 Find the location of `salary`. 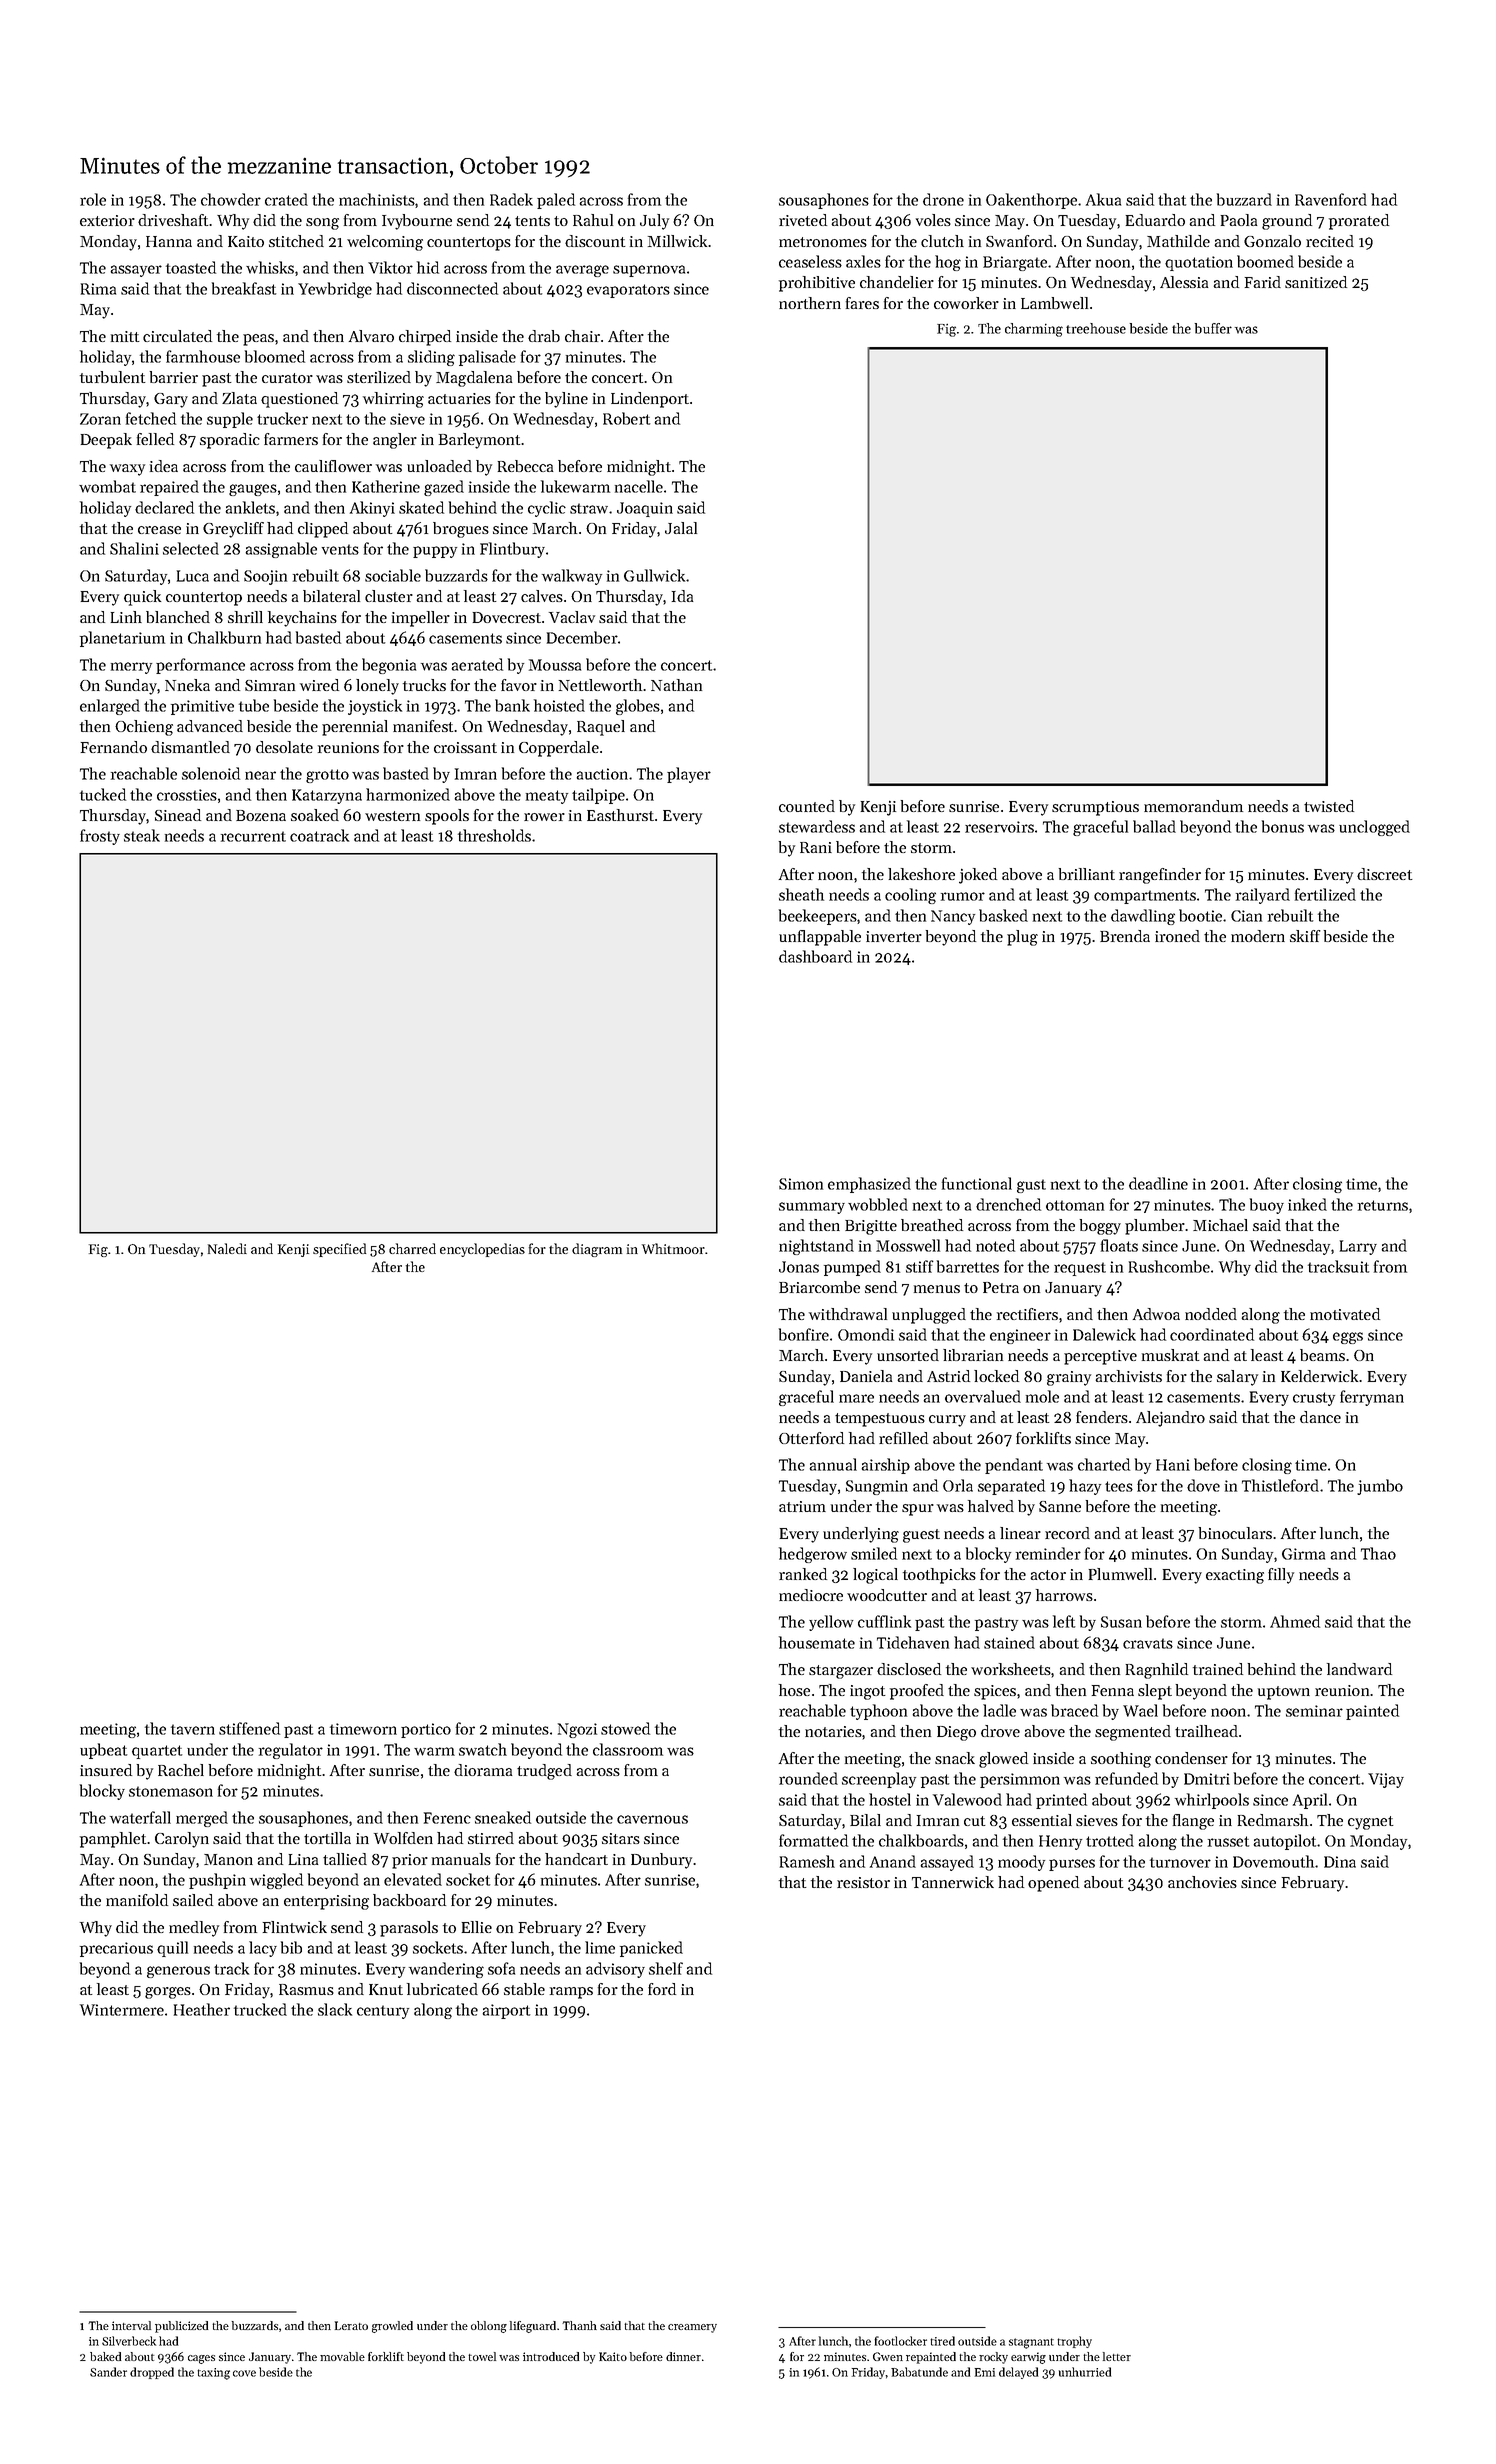

salary is located at coordinates (1237, 1378).
